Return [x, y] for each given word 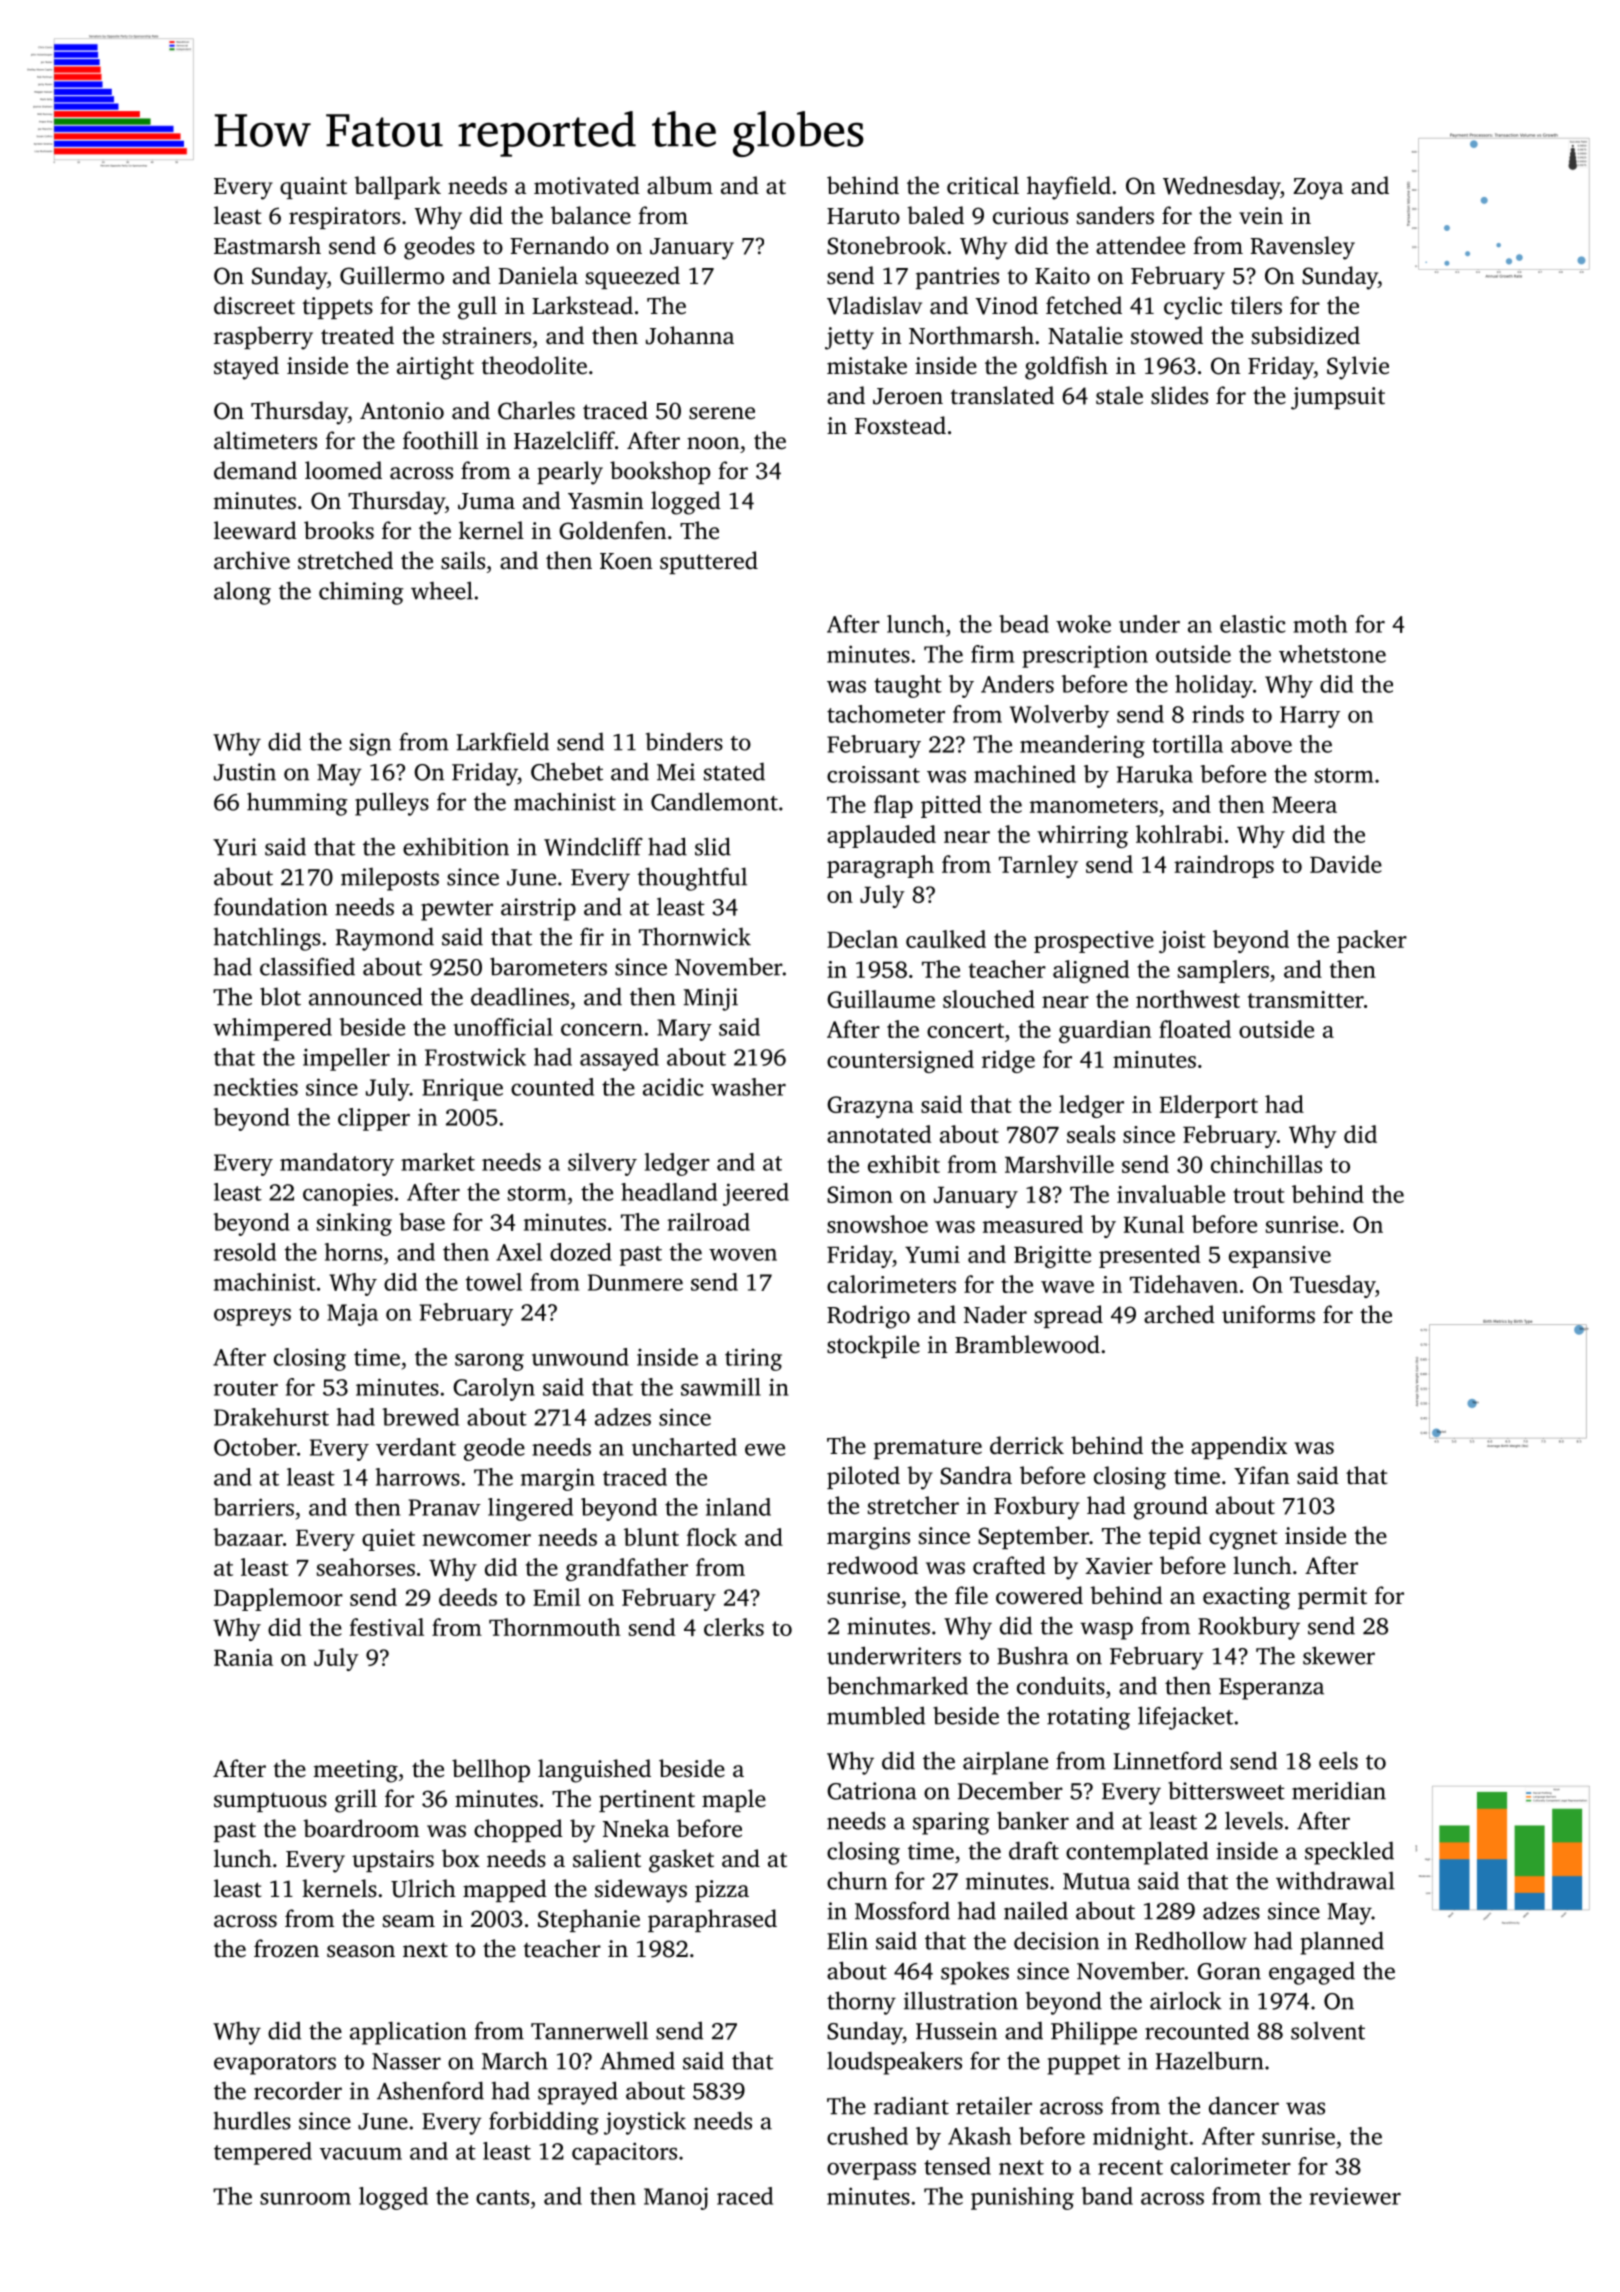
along [242, 593]
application [408, 2033]
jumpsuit [1338, 398]
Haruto [863, 216]
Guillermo [392, 275]
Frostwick [475, 1057]
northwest [1188, 999]
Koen [626, 561]
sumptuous [270, 1802]
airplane [1005, 1763]
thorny [861, 2003]
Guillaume [881, 999]
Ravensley [1303, 248]
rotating [1088, 1718]
